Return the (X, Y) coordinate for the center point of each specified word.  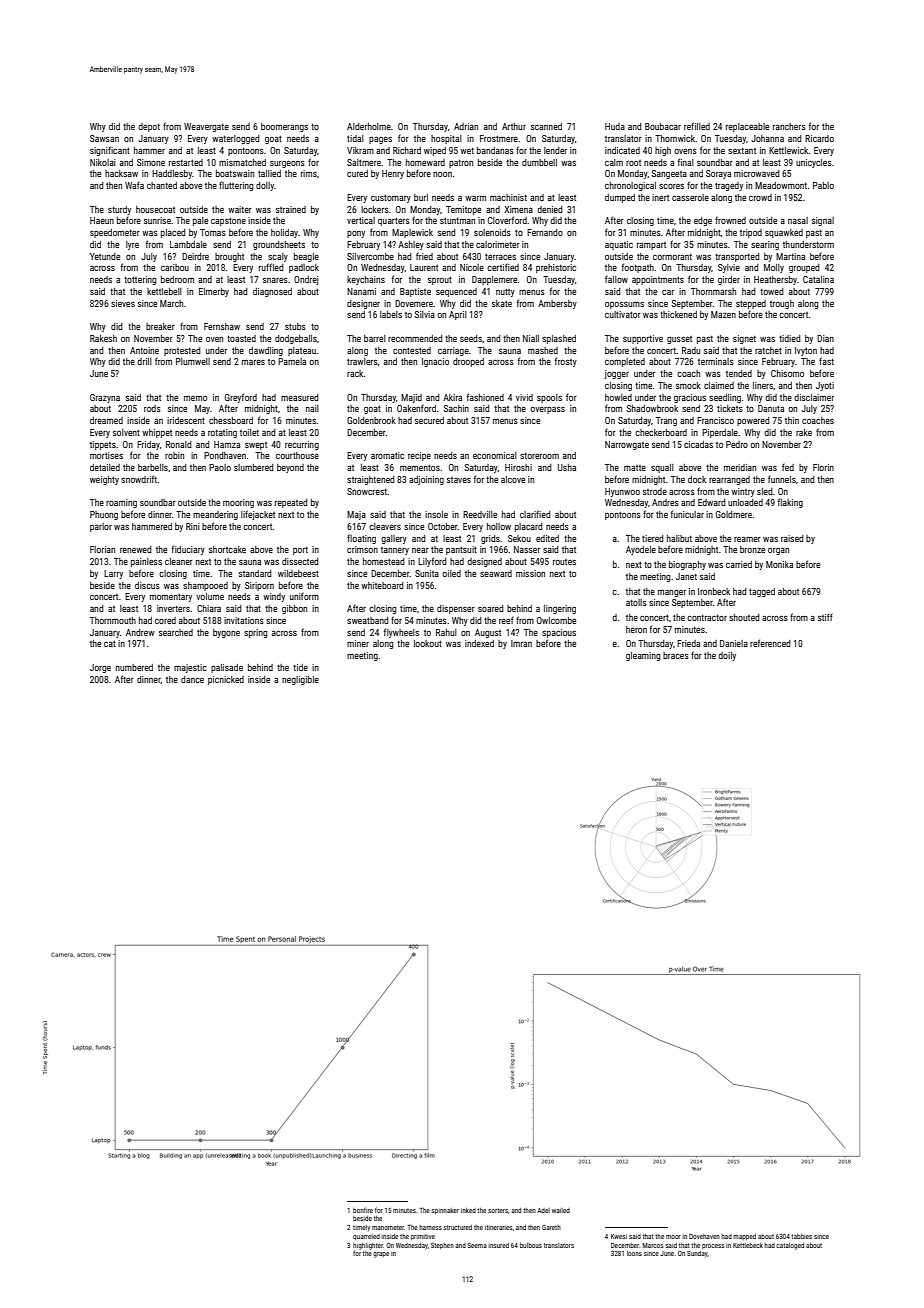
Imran (521, 643)
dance (192, 679)
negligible (300, 680)
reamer (747, 539)
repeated (291, 503)
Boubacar (663, 126)
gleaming (643, 656)
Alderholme (369, 126)
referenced (770, 643)
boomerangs (284, 127)
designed (484, 562)
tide (300, 667)
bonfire (363, 1210)
